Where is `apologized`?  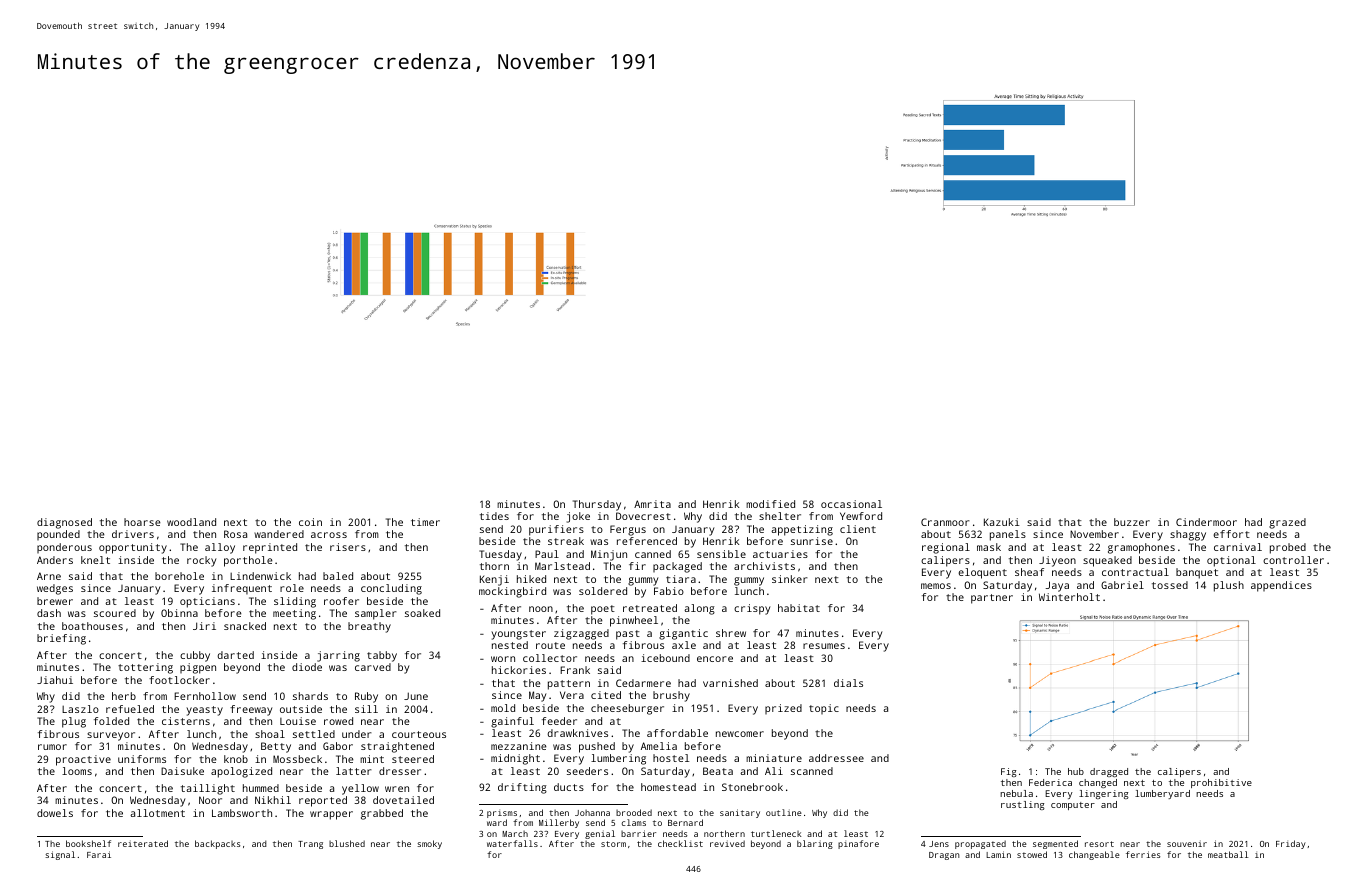
apologized is located at coordinates (241, 772).
